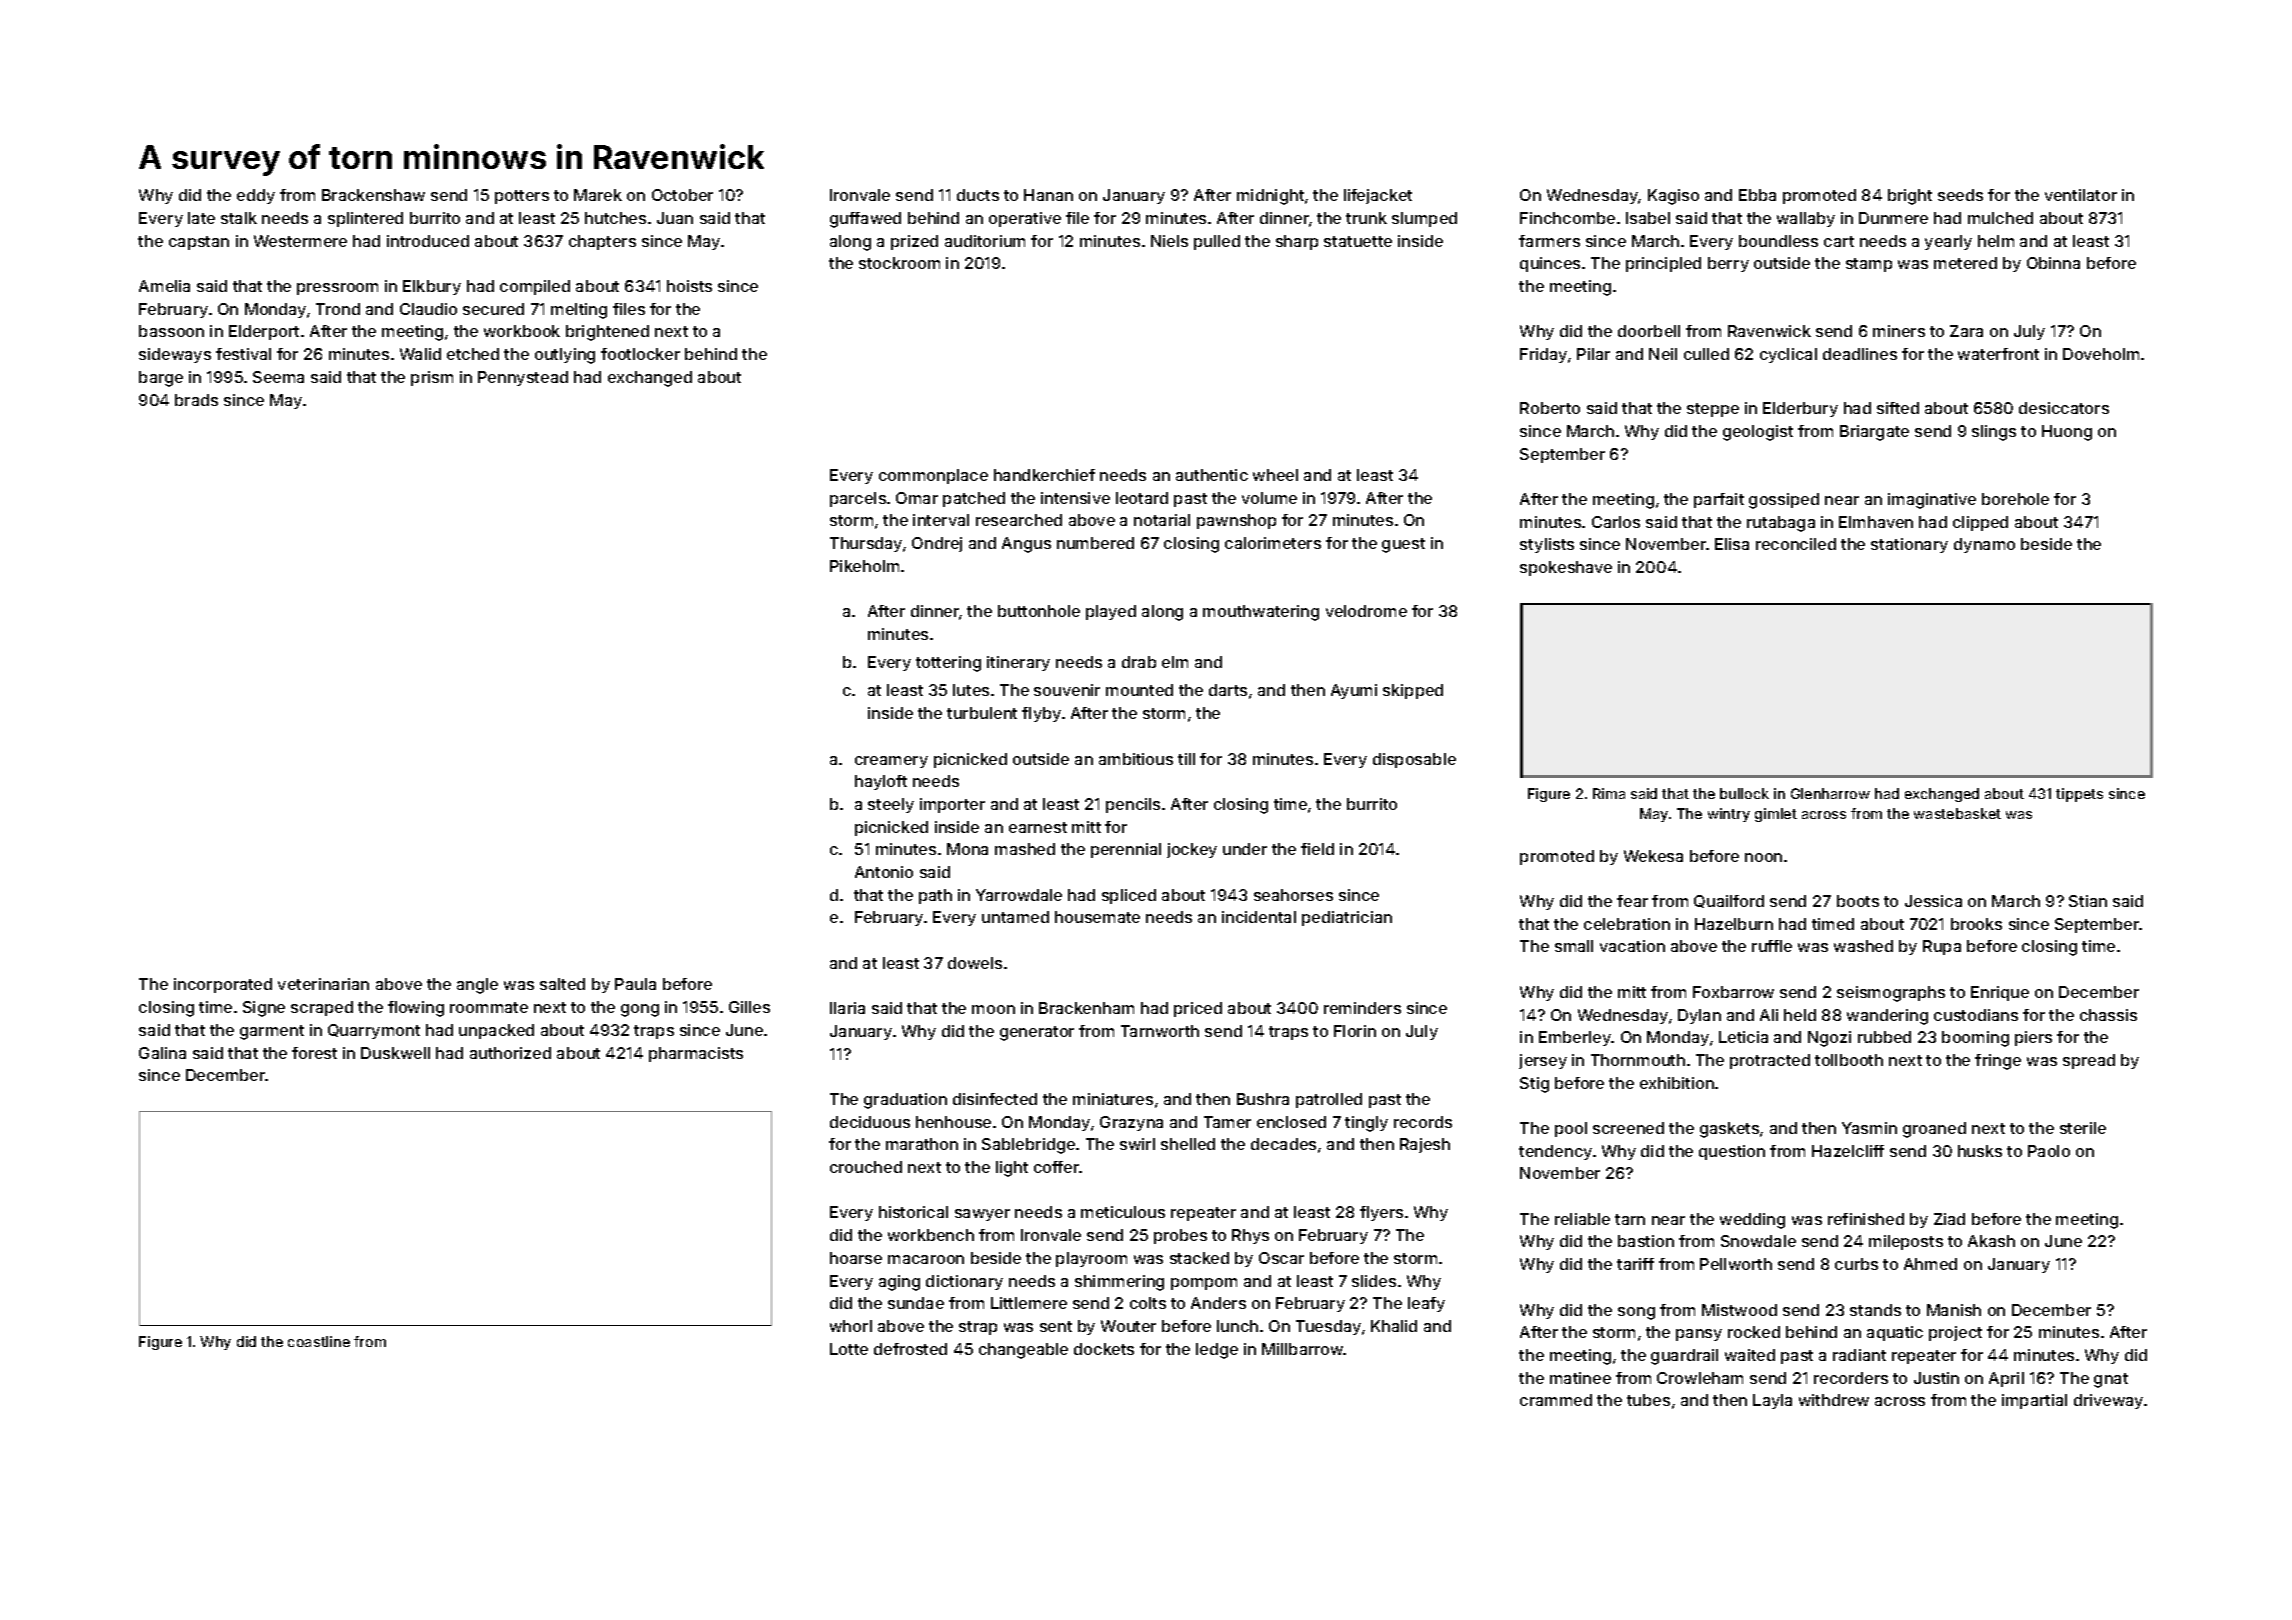 The image size is (2292, 1620). I want to click on tippets, so click(2079, 795).
